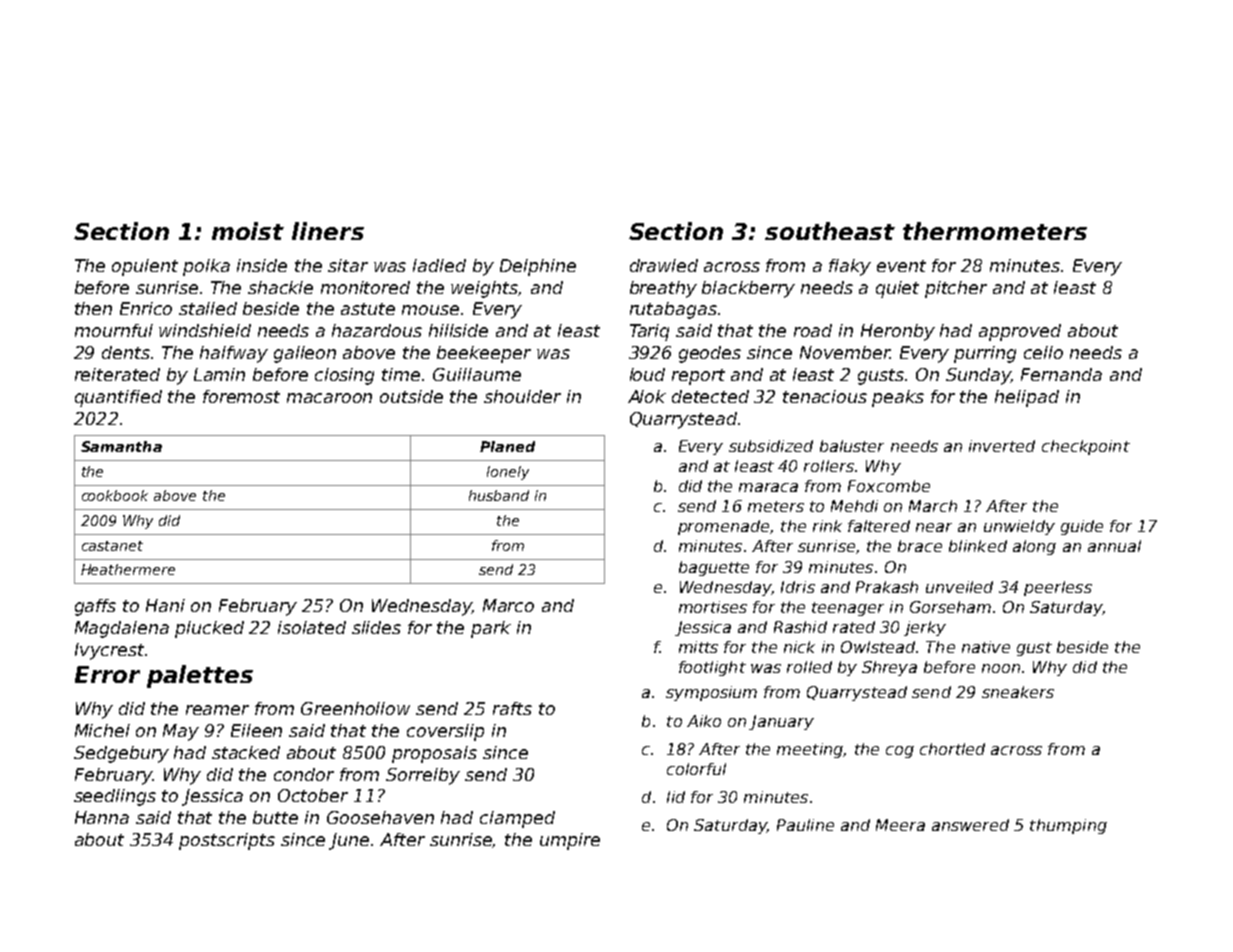 This screenshot has height=952, width=1233. I want to click on event, so click(901, 266).
